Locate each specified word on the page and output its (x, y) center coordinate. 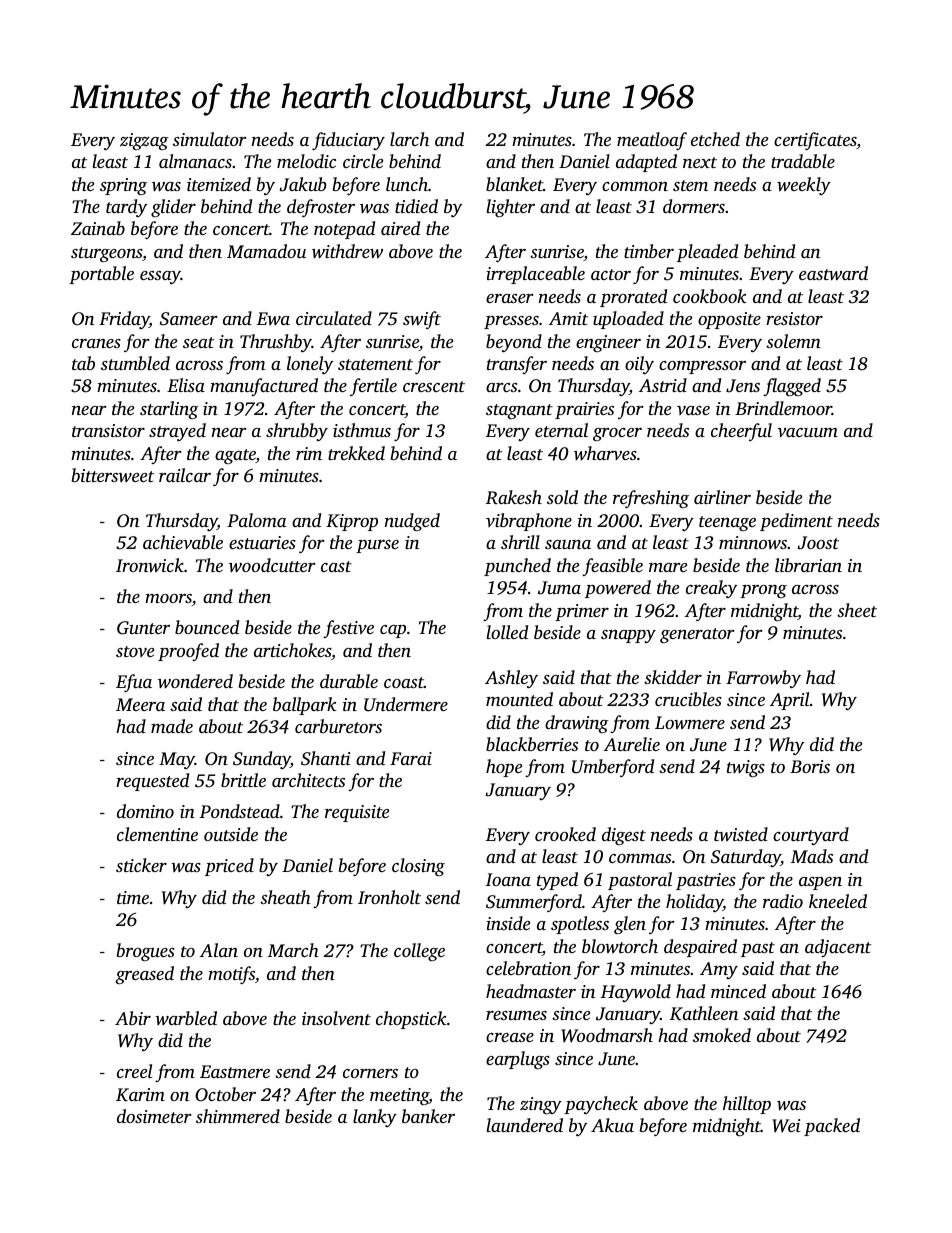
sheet (857, 610)
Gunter (143, 628)
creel (134, 1071)
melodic (306, 161)
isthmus (362, 430)
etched (715, 139)
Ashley (511, 679)
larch (409, 139)
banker (428, 1116)
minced (738, 991)
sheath (285, 897)
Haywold (636, 993)
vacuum (807, 432)
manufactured (264, 387)
